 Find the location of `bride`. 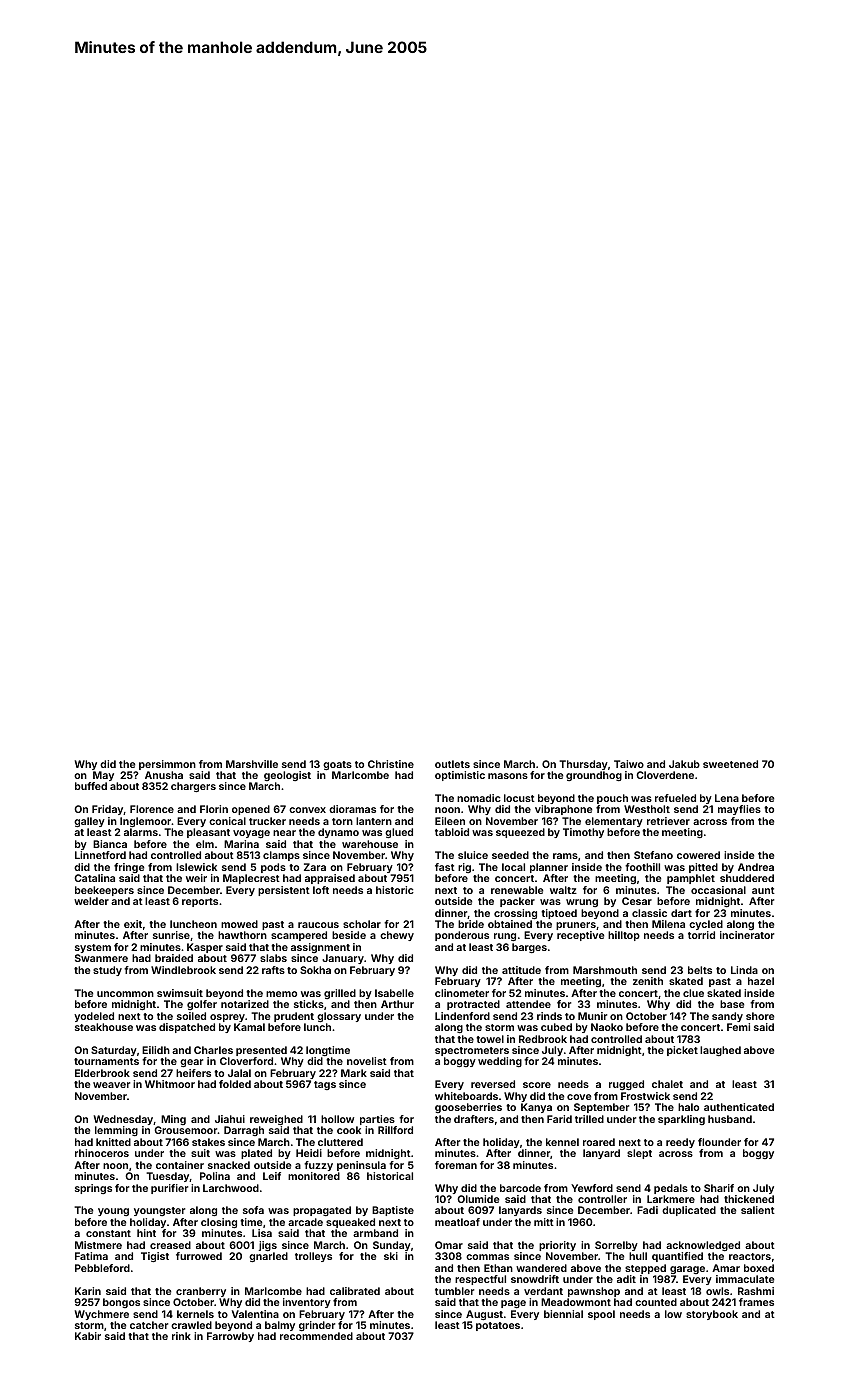

bride is located at coordinates (471, 924).
